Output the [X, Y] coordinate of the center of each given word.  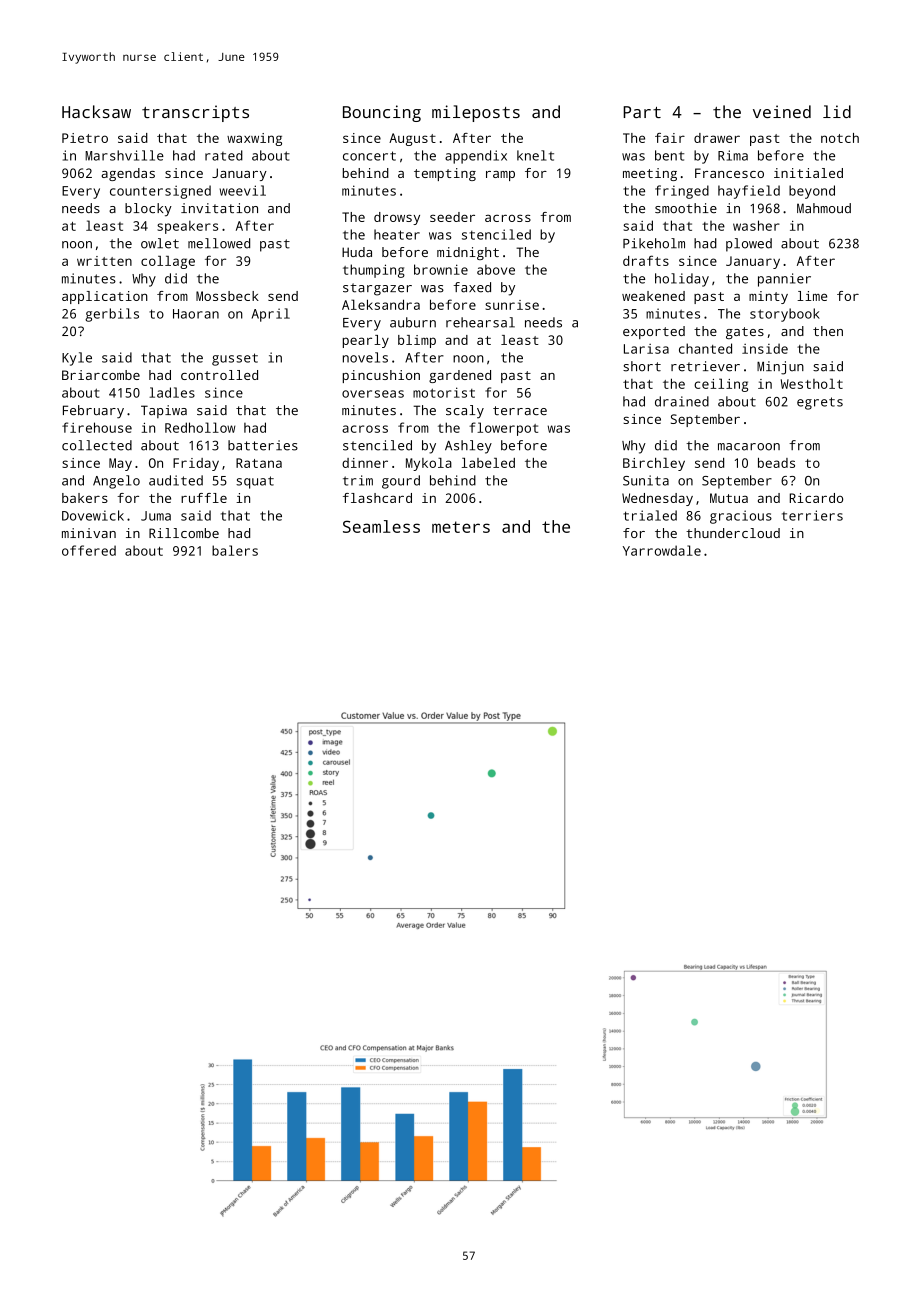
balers [235, 550]
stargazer [377, 289]
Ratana [259, 463]
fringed [682, 192]
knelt [535, 155]
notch [840, 138]
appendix [476, 157]
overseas [373, 394]
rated [224, 155]
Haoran [196, 314]
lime [812, 296]
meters [461, 527]
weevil [242, 190]
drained [682, 401]
